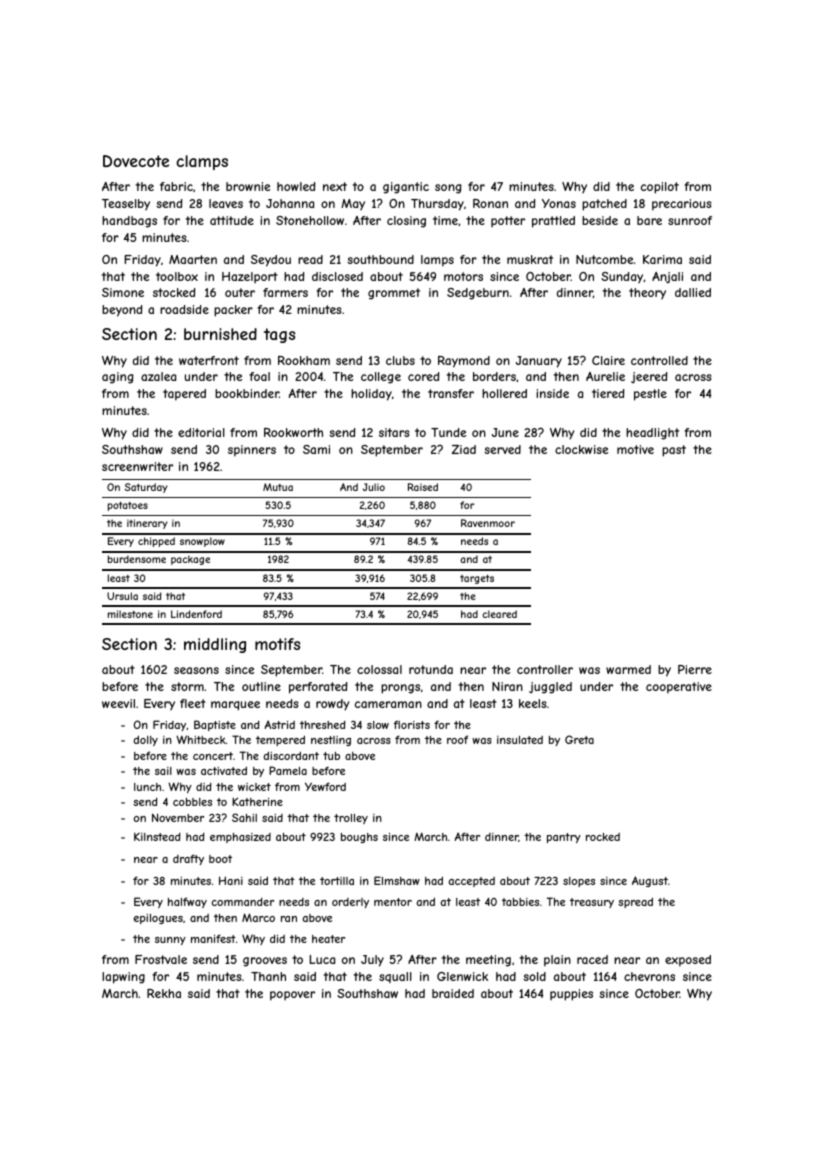 This screenshot has height=1155, width=814. What do you see at coordinates (122, 596) in the screenshot?
I see `Ursula` at bounding box center [122, 596].
